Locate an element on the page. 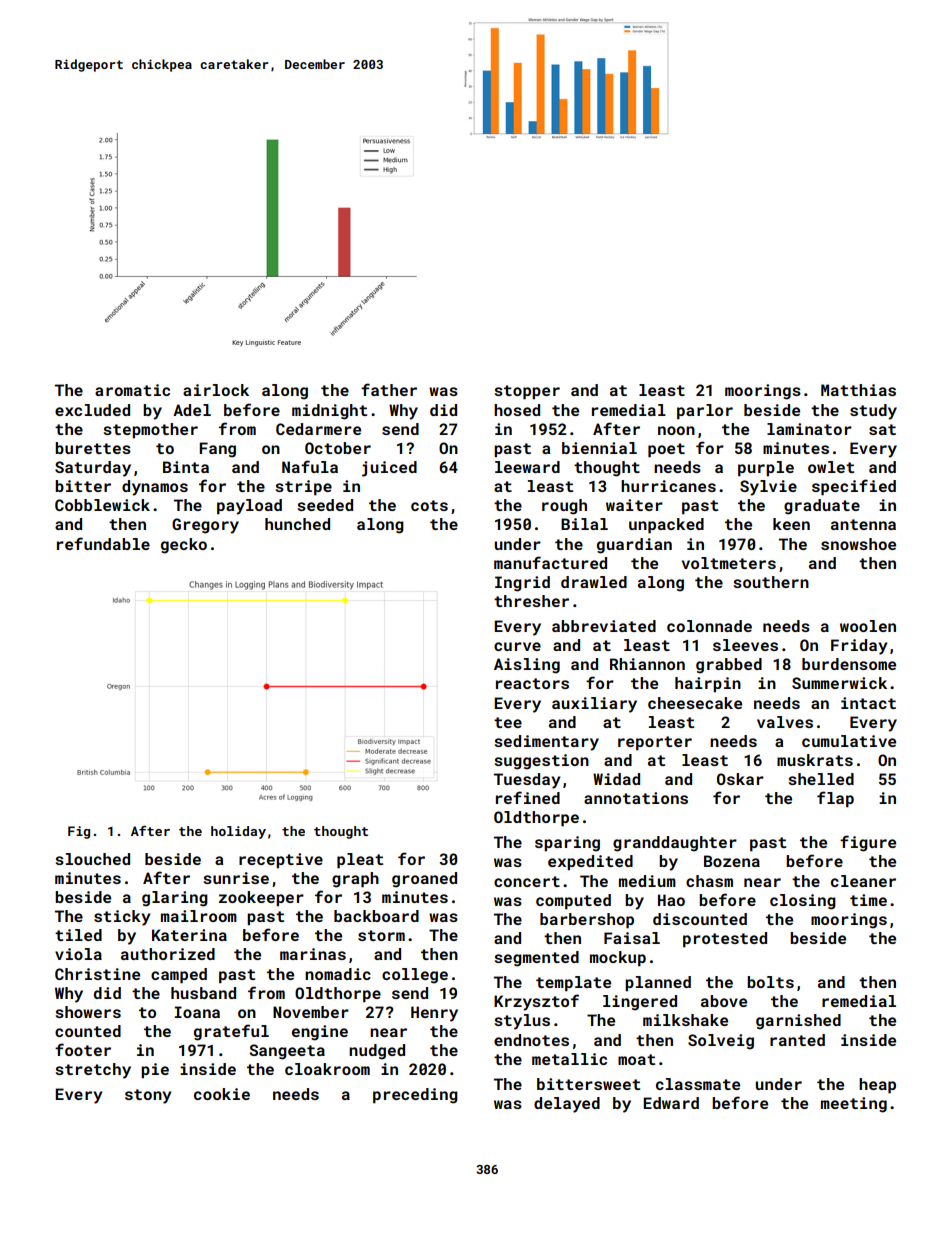 The height and width of the document is (1233, 952). study is located at coordinates (873, 412).
